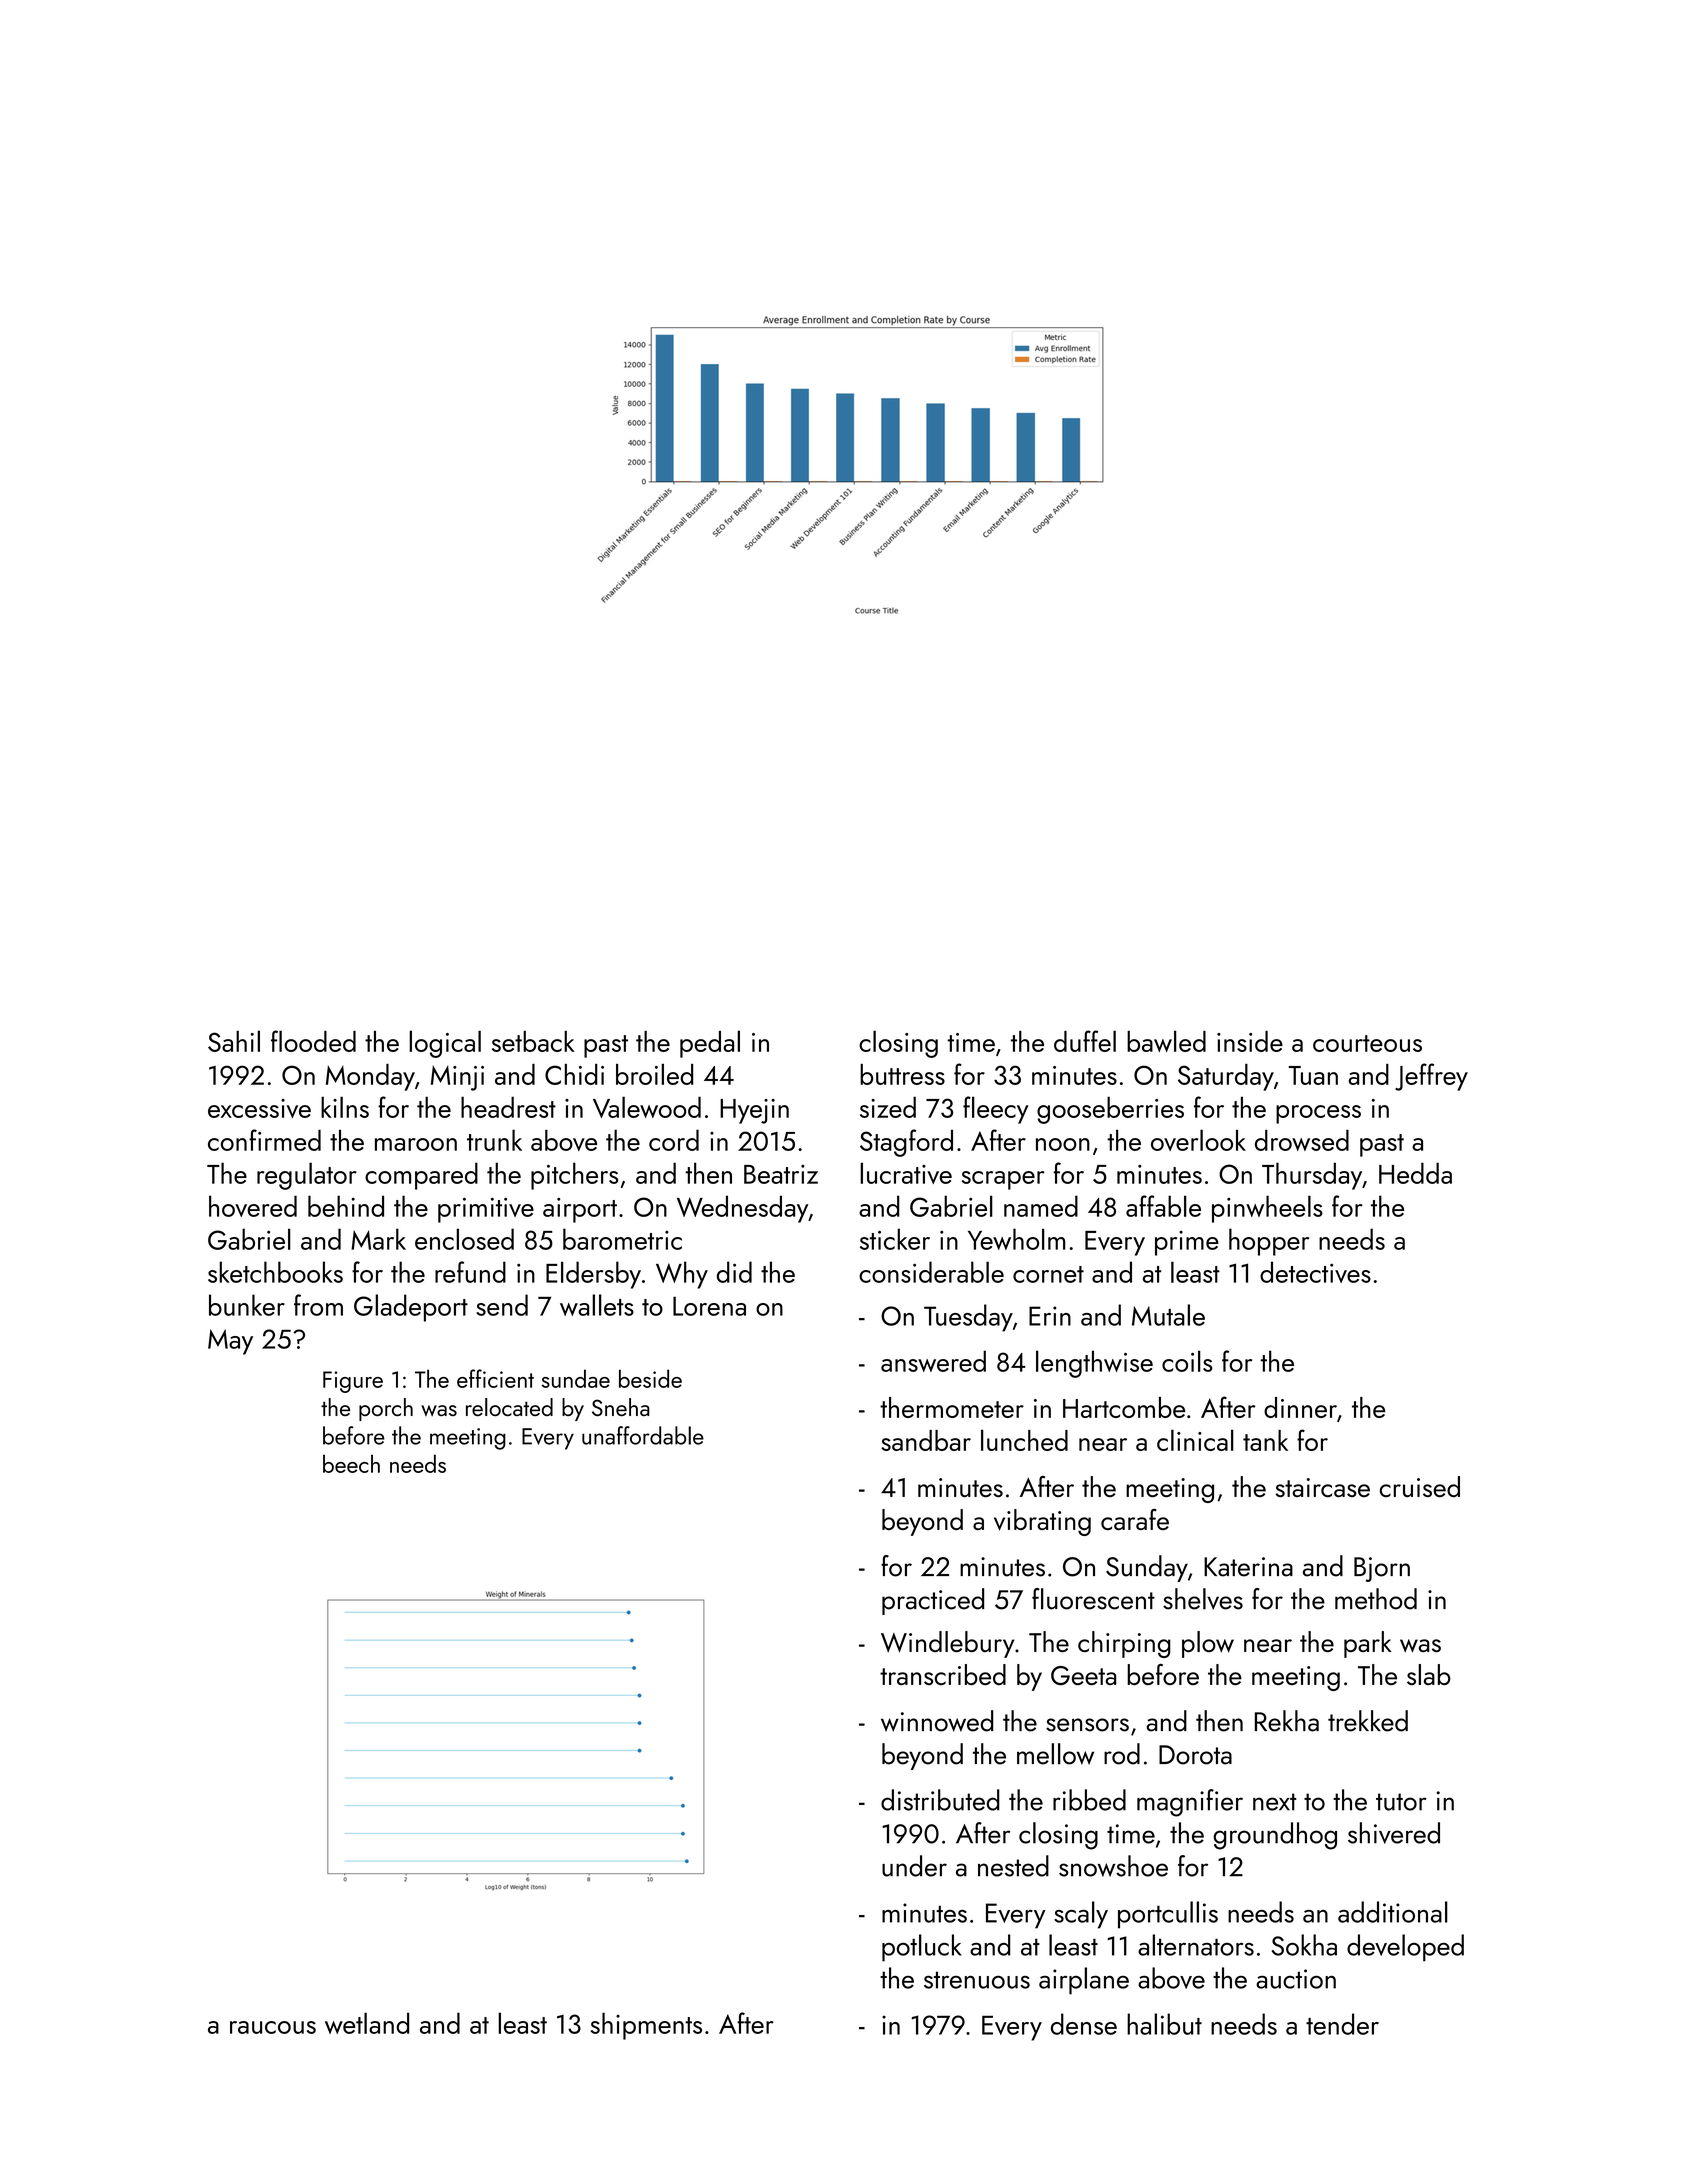  I want to click on dinner, so click(1300, 1407).
